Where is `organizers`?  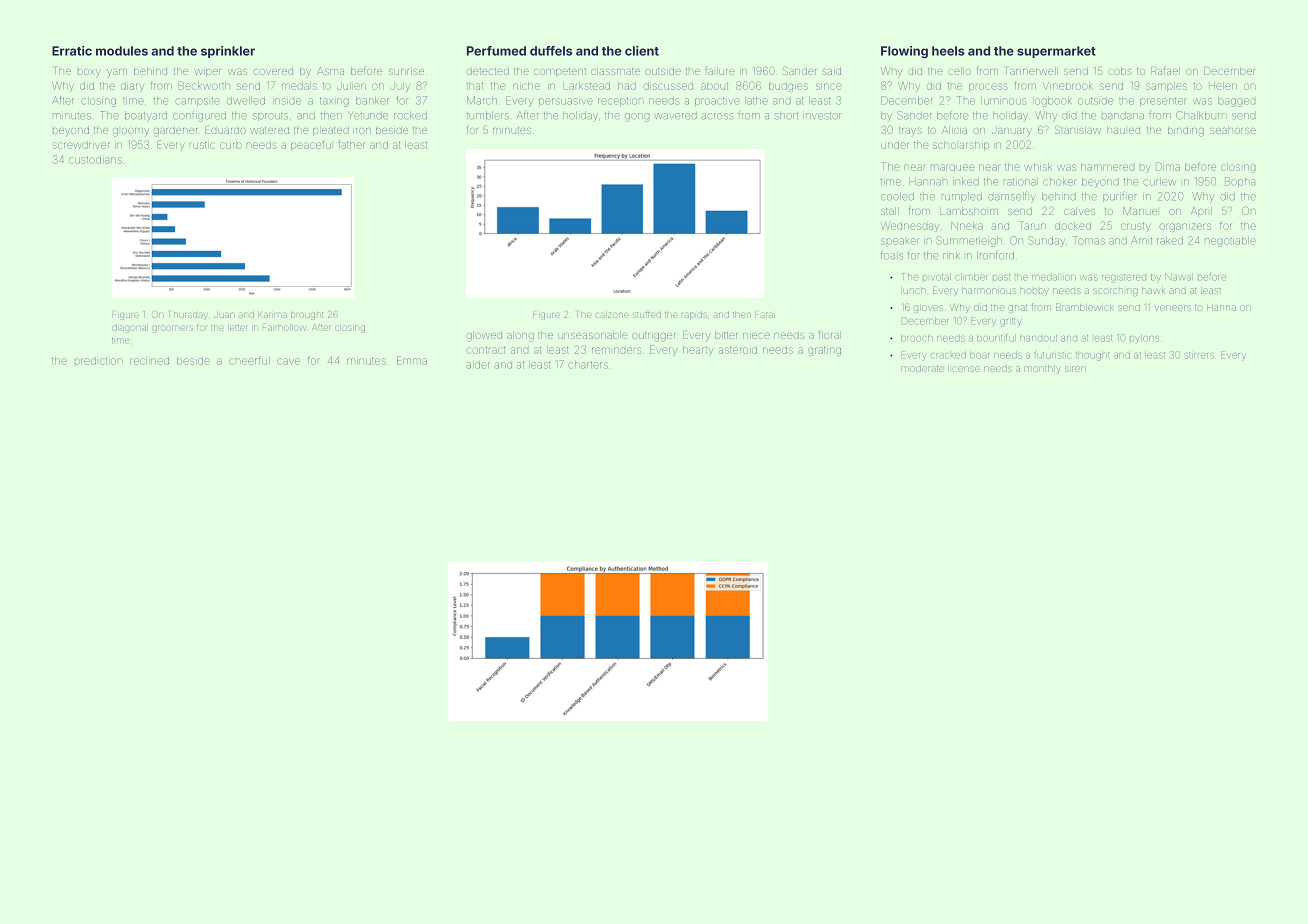
organizers is located at coordinates (1185, 227).
